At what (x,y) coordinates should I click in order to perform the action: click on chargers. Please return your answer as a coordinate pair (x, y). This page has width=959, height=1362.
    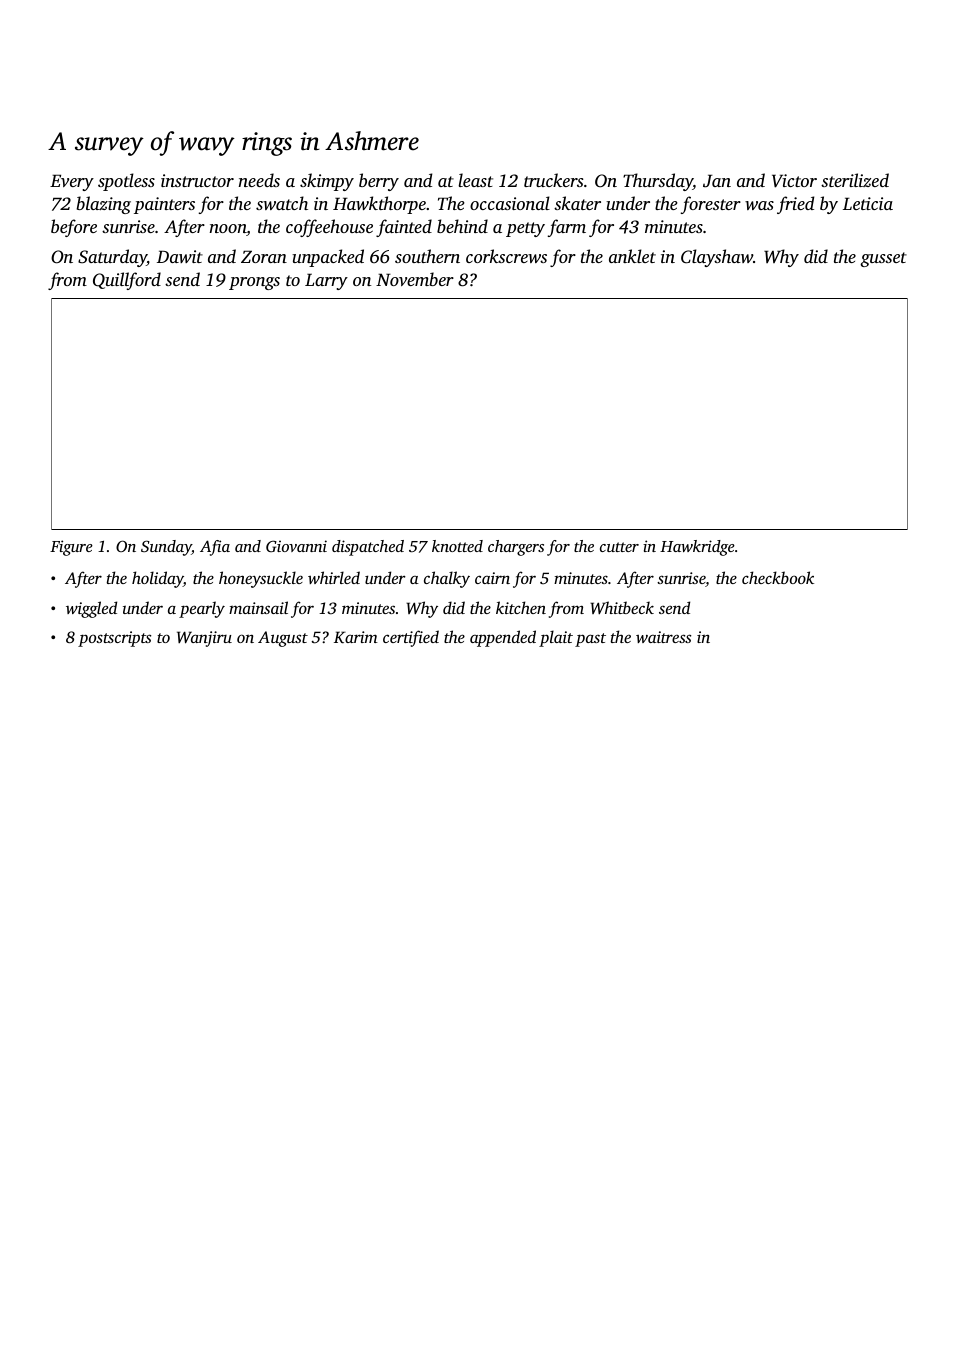
    Looking at the image, I should click on (516, 548).
